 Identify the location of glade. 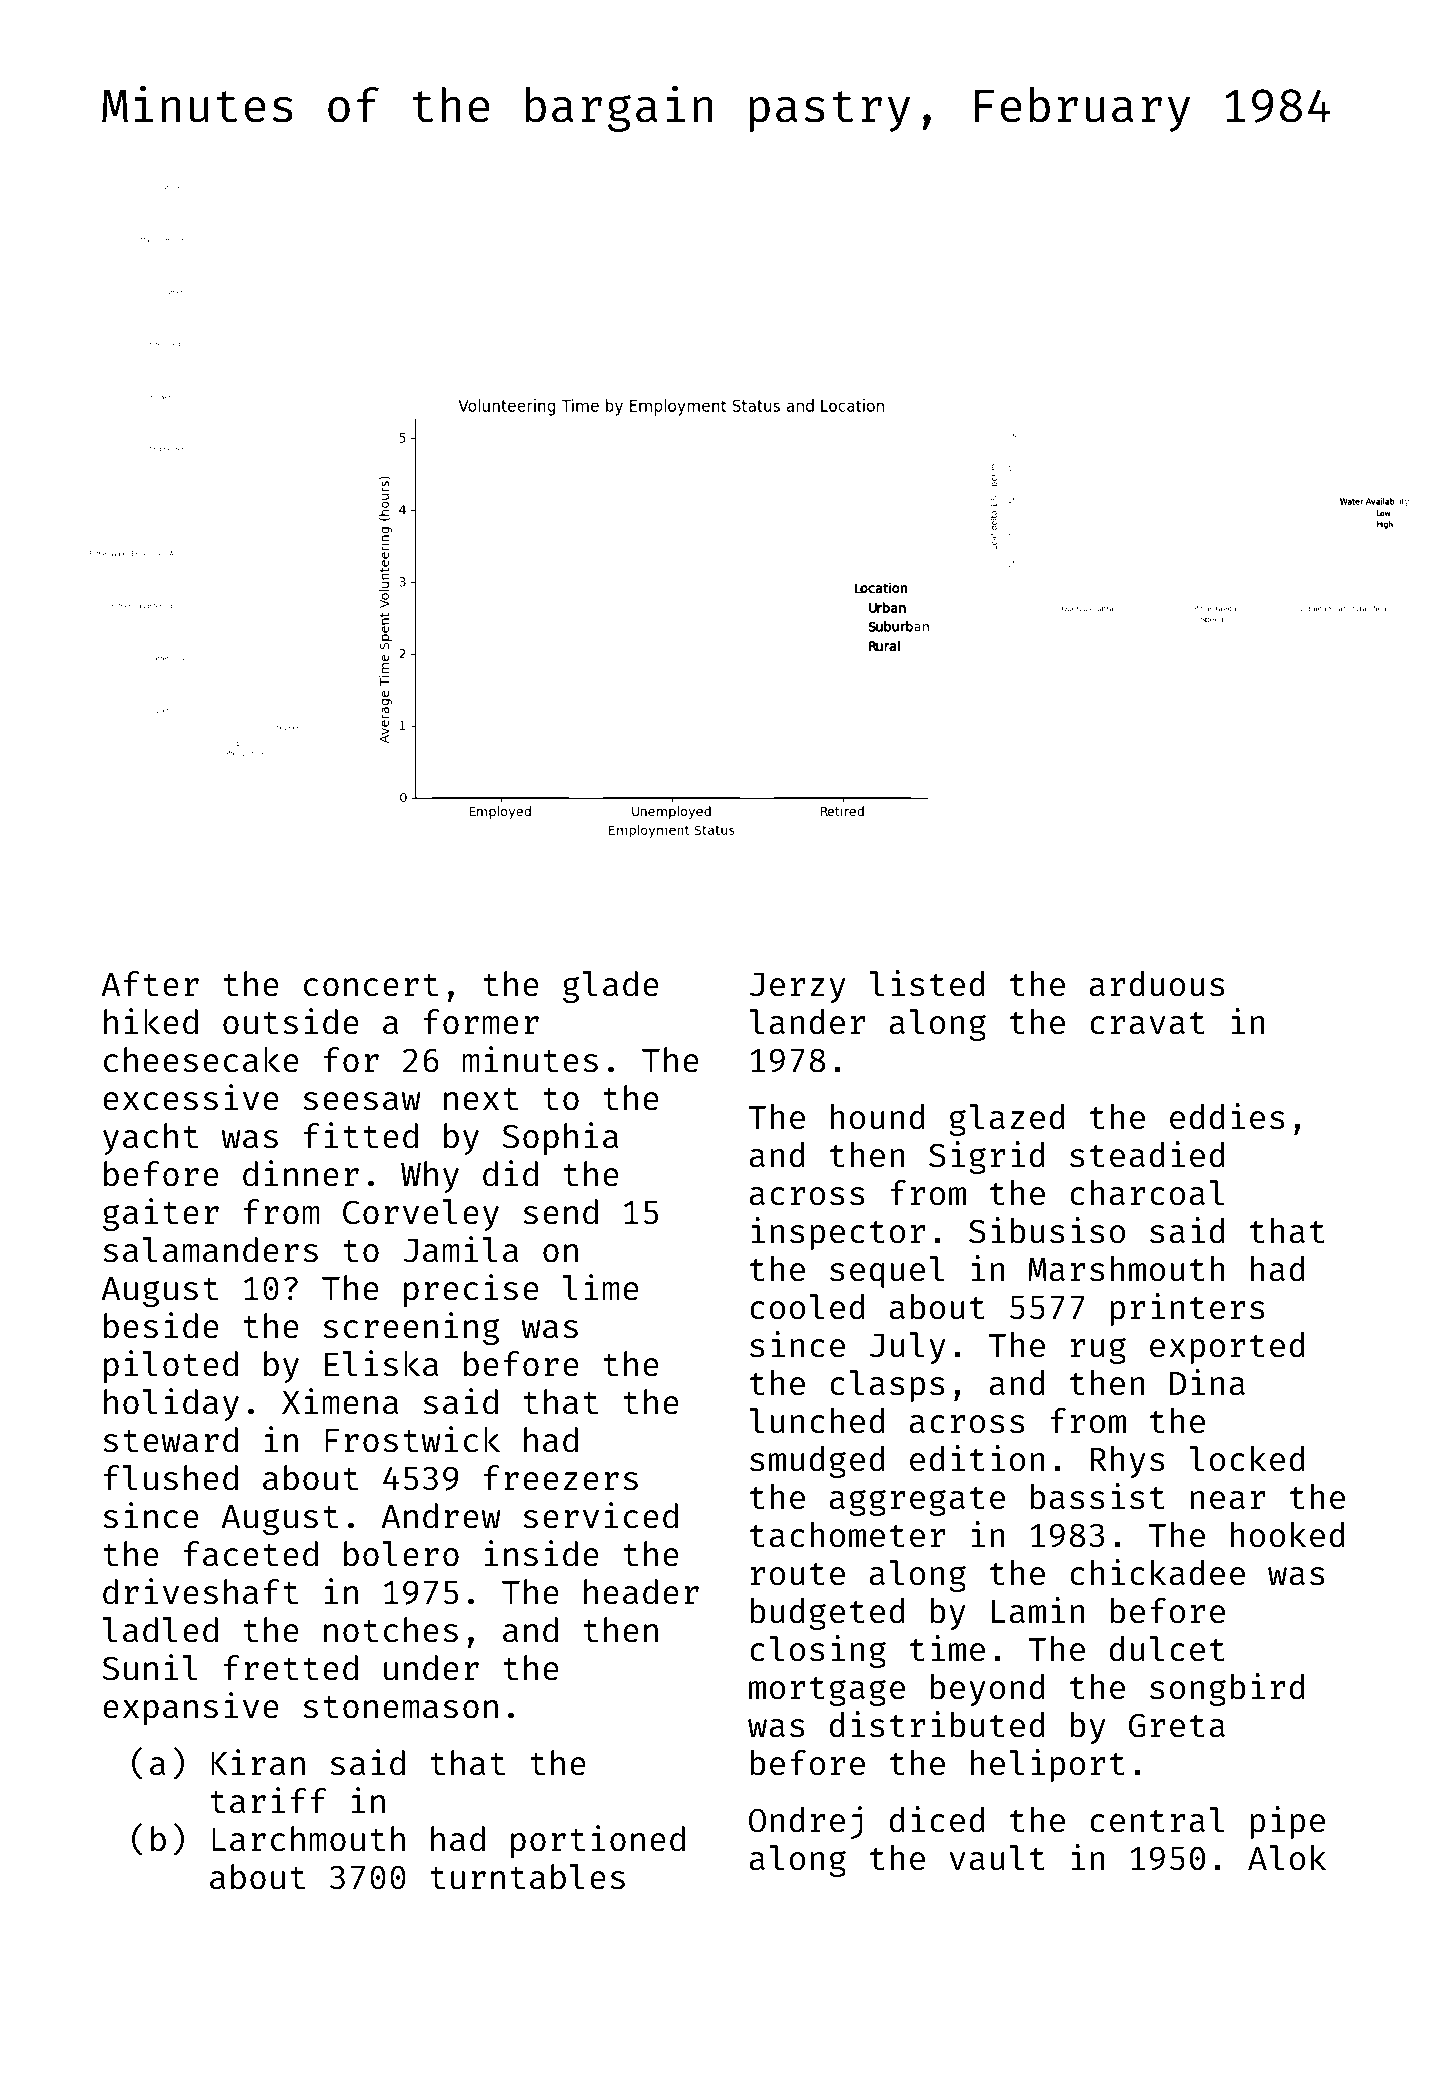
(611, 987).
